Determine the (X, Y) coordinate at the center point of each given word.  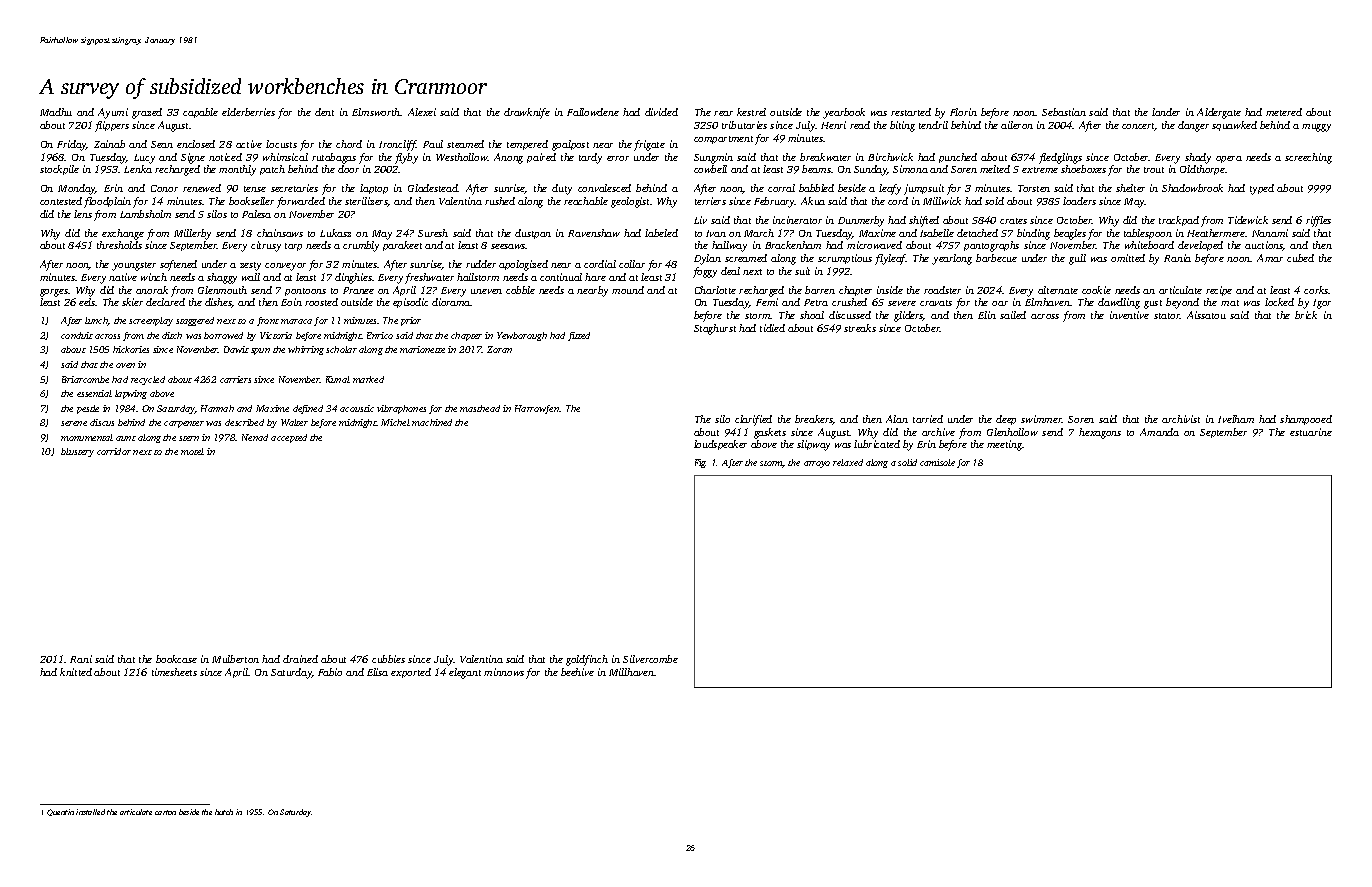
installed (90, 812)
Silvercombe (650, 659)
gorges (54, 293)
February (774, 202)
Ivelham (1236, 419)
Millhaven (631, 672)
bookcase (176, 659)
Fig (700, 463)
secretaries (294, 188)
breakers (814, 420)
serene (74, 423)
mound (628, 290)
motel (192, 451)
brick (1306, 315)
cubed (1300, 258)
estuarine (1311, 432)
